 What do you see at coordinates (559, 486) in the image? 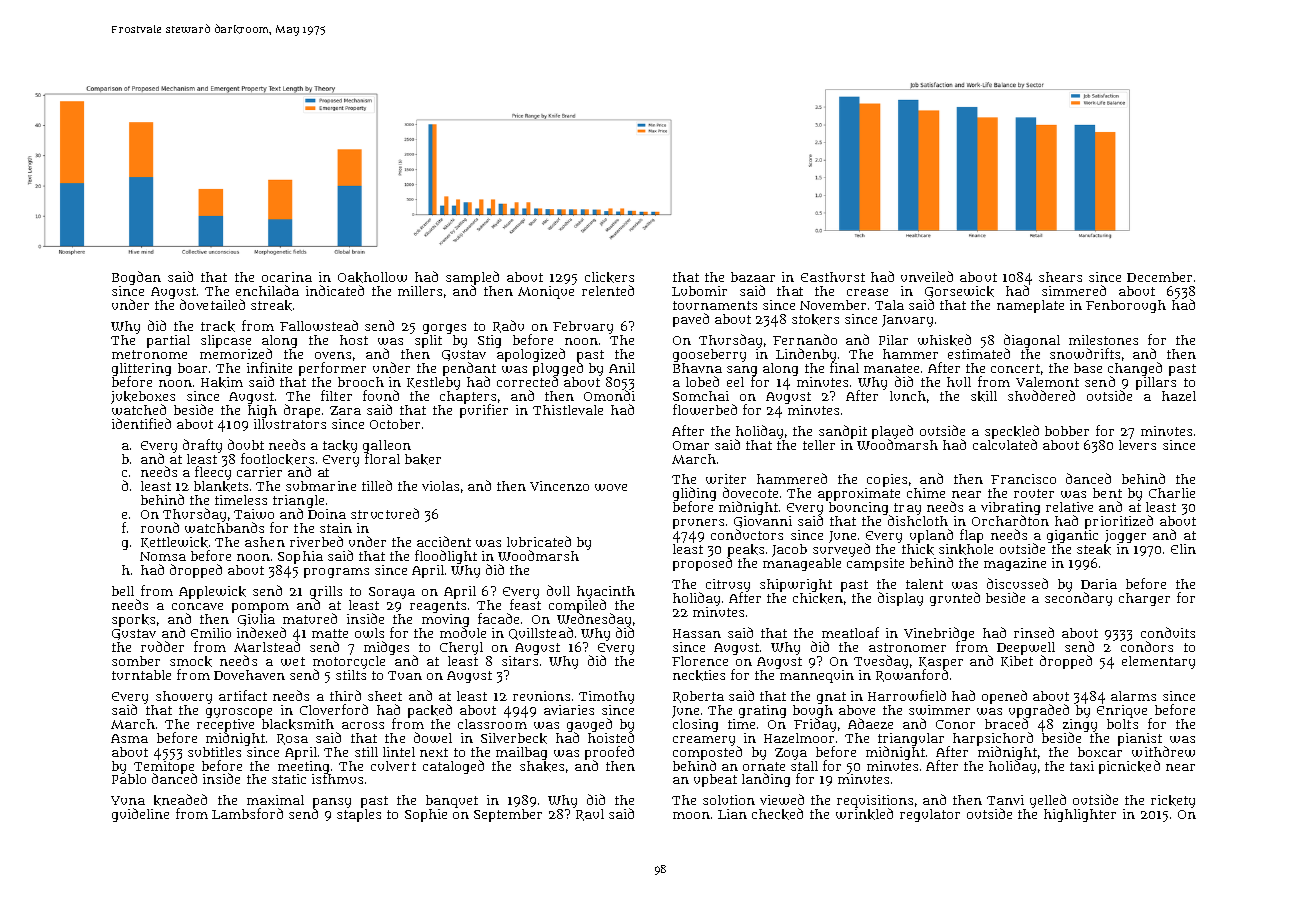
I see `Vincenzo` at bounding box center [559, 486].
